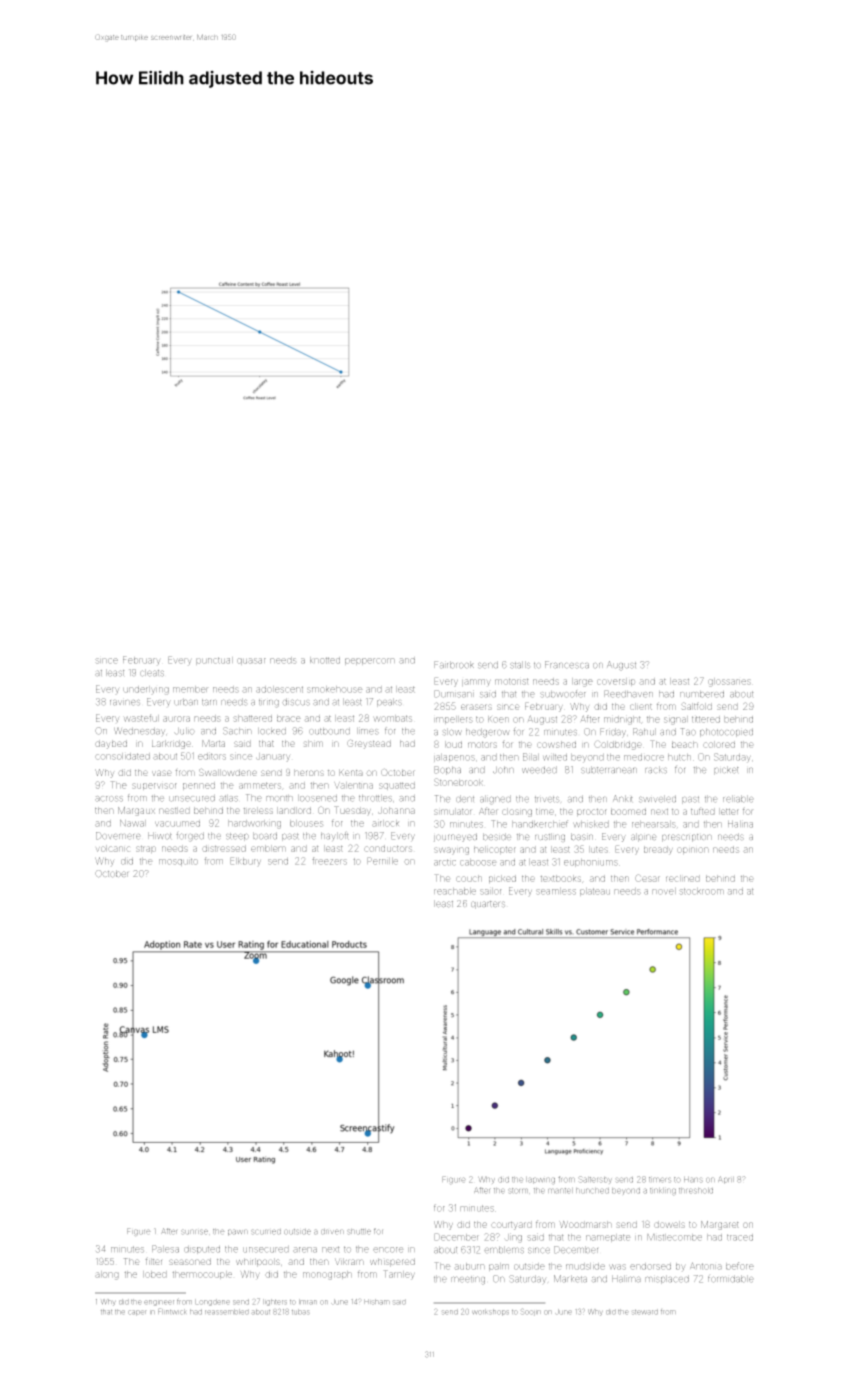 The height and width of the page is (1400, 849). What do you see at coordinates (488, 905) in the page?
I see `quarters` at bounding box center [488, 905].
